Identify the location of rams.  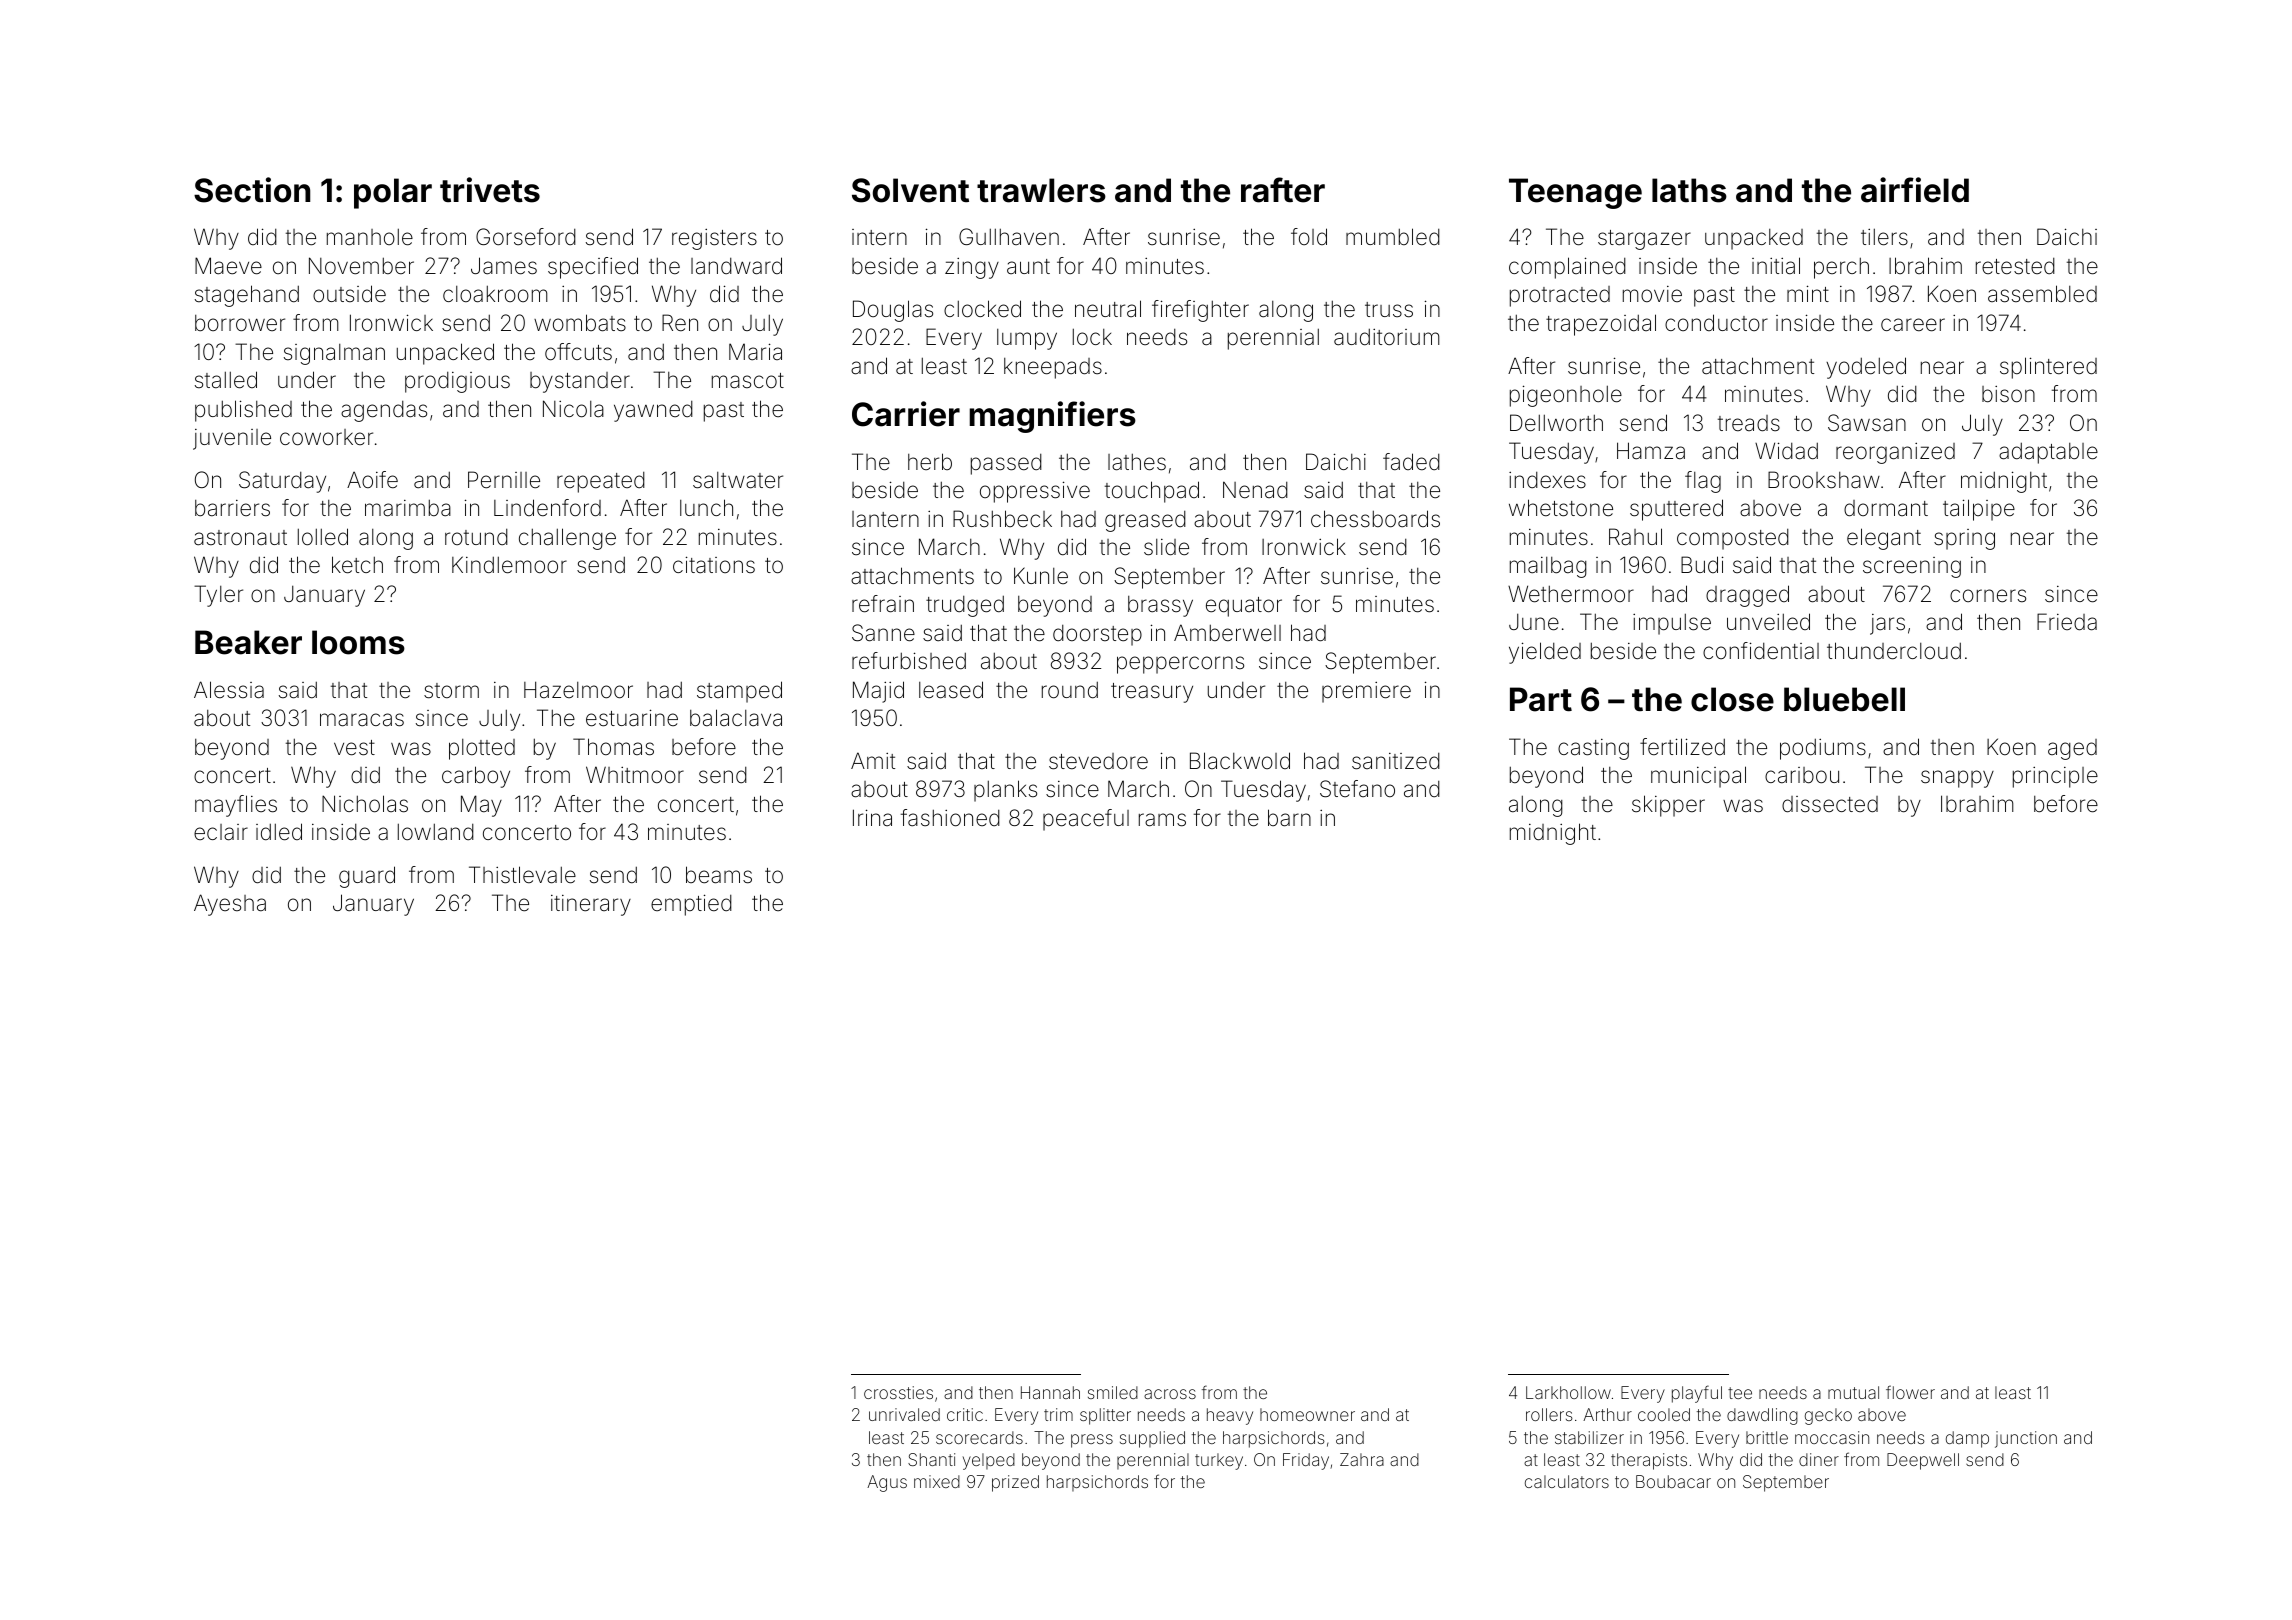
(1162, 820).
